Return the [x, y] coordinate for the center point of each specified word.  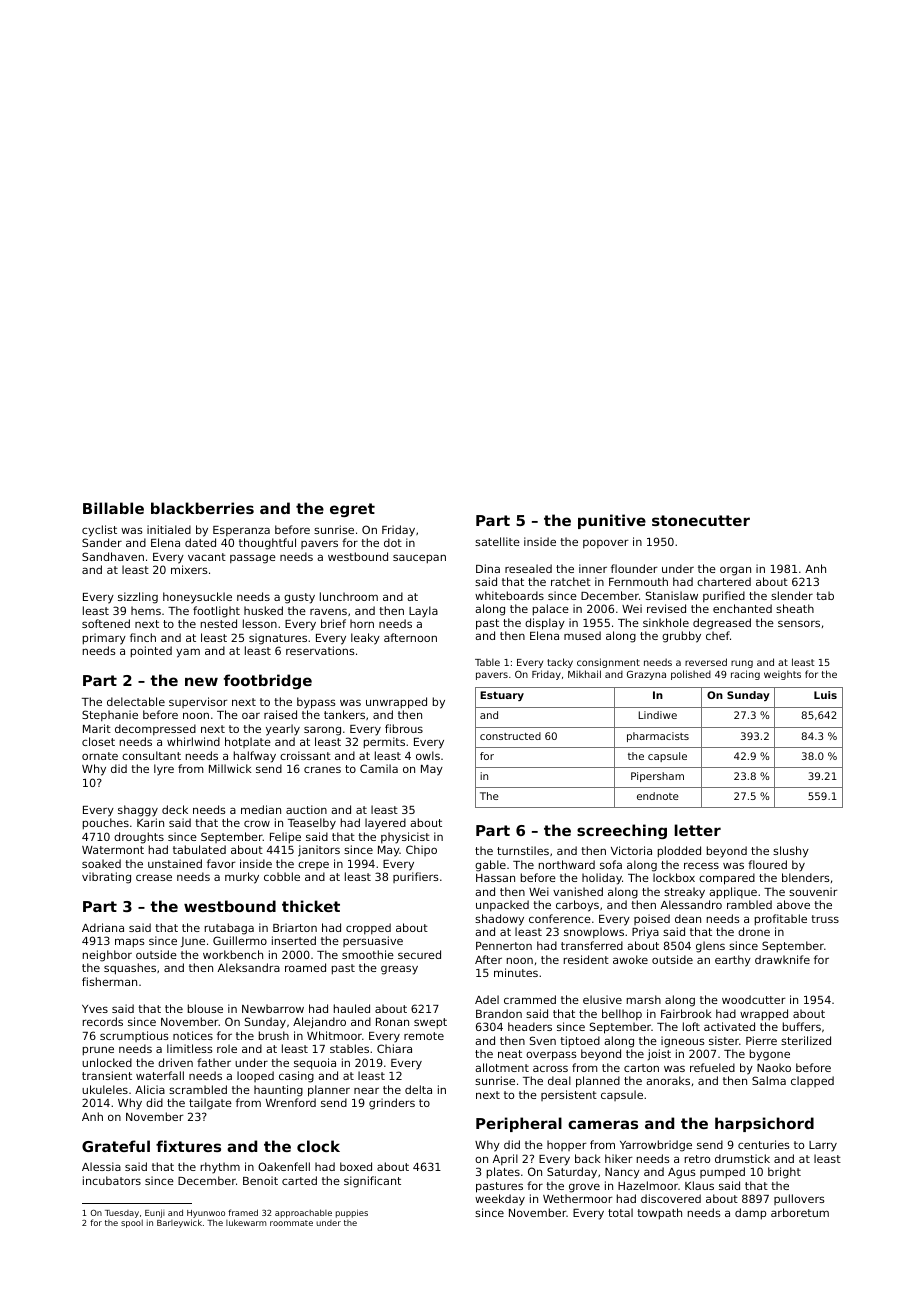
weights [782, 675]
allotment [502, 1067]
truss [825, 919]
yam [188, 653]
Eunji [155, 1213]
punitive [612, 521]
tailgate [210, 1104]
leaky [365, 639]
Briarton [295, 927]
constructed [510, 736]
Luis [825, 695]
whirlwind [193, 741]
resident [586, 959]
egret [352, 510]
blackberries [202, 508]
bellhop [622, 1015]
